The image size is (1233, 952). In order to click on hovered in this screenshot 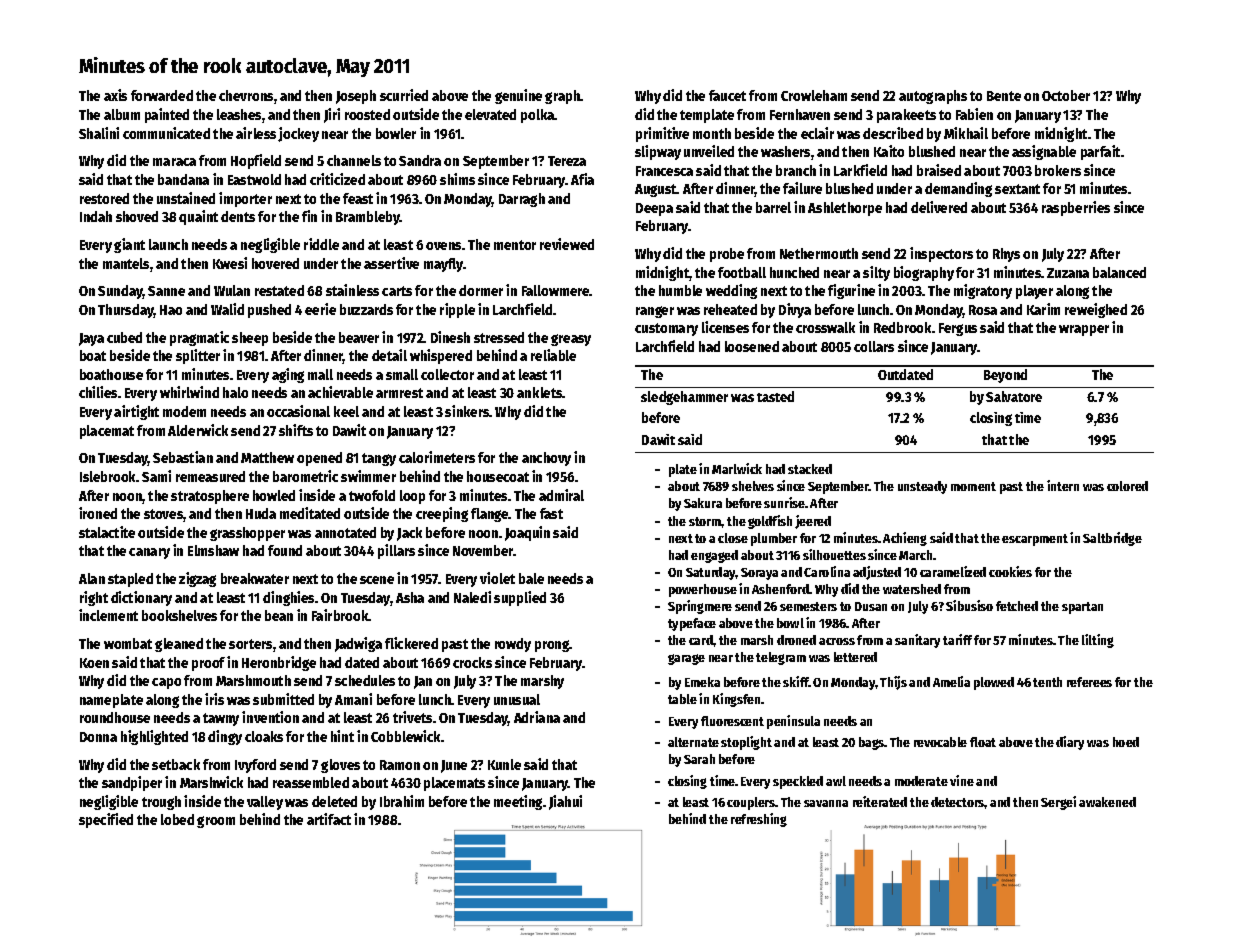, I will do `click(275, 263)`.
